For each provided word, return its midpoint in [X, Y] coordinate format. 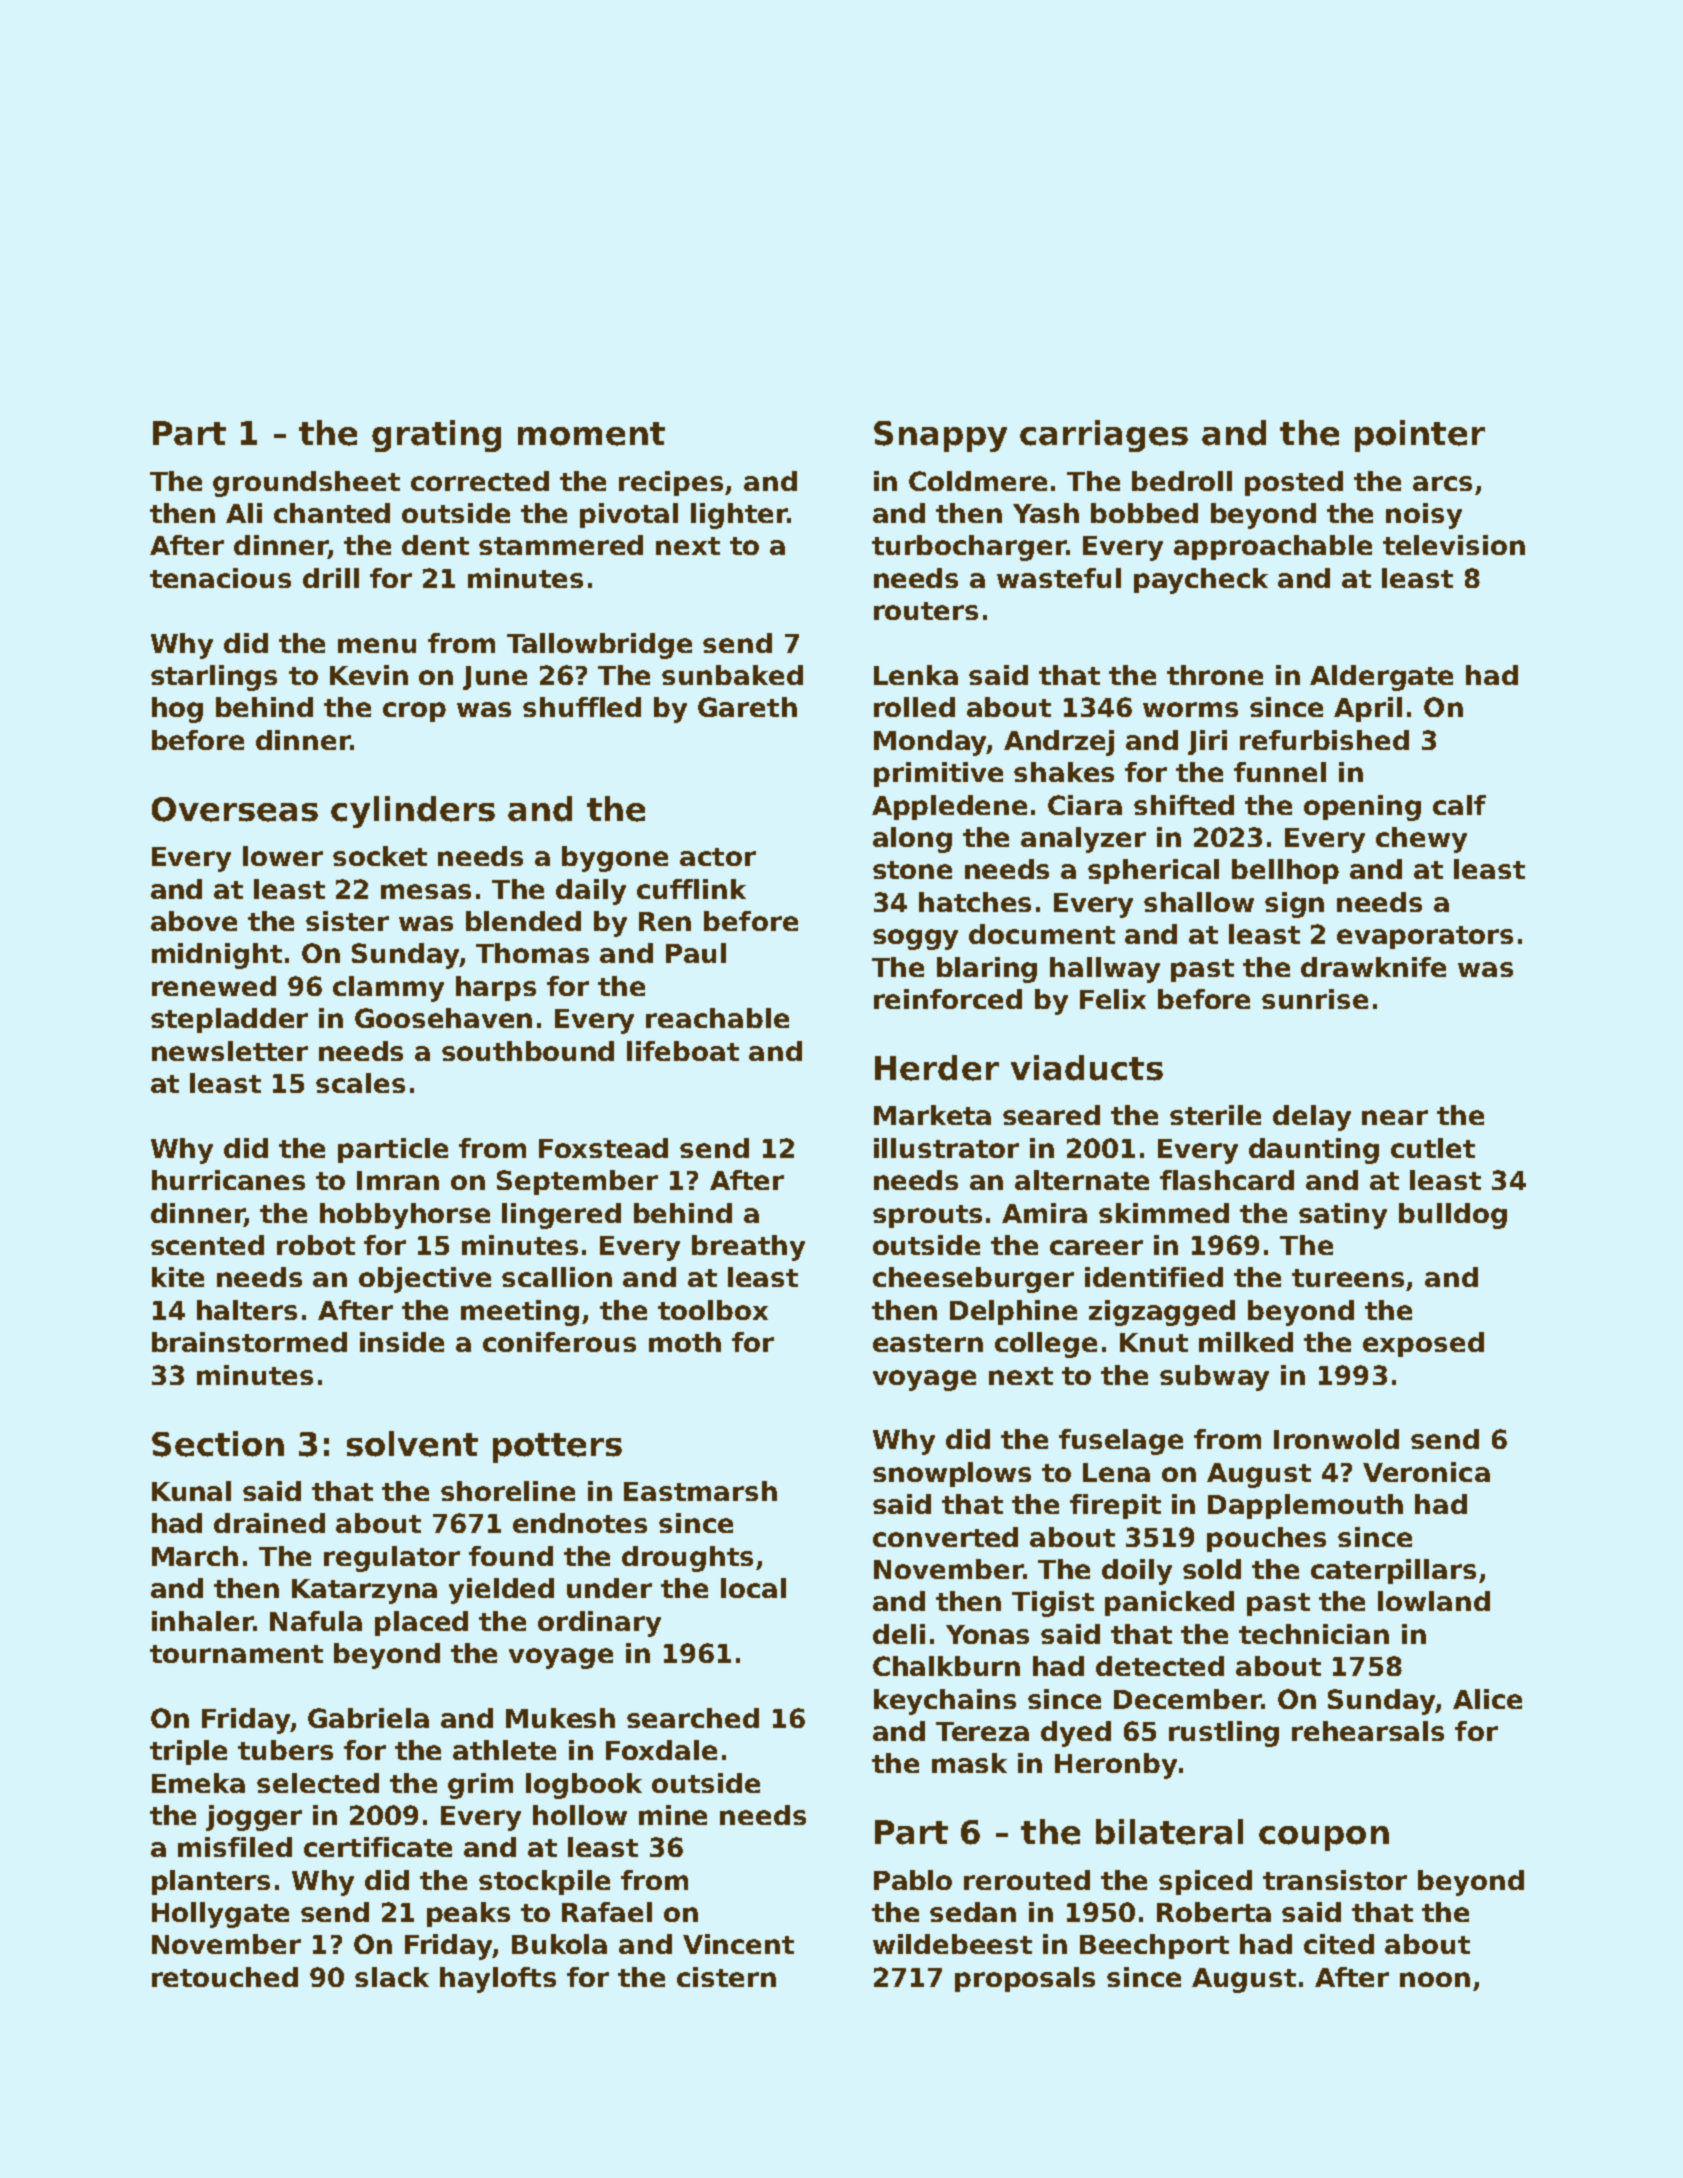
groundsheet [306, 484]
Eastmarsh [700, 1491]
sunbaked [732, 675]
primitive [938, 774]
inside [402, 1342]
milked [1246, 1342]
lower [283, 856]
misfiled [235, 1847]
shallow [1199, 902]
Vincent [738, 1944]
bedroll [1182, 481]
